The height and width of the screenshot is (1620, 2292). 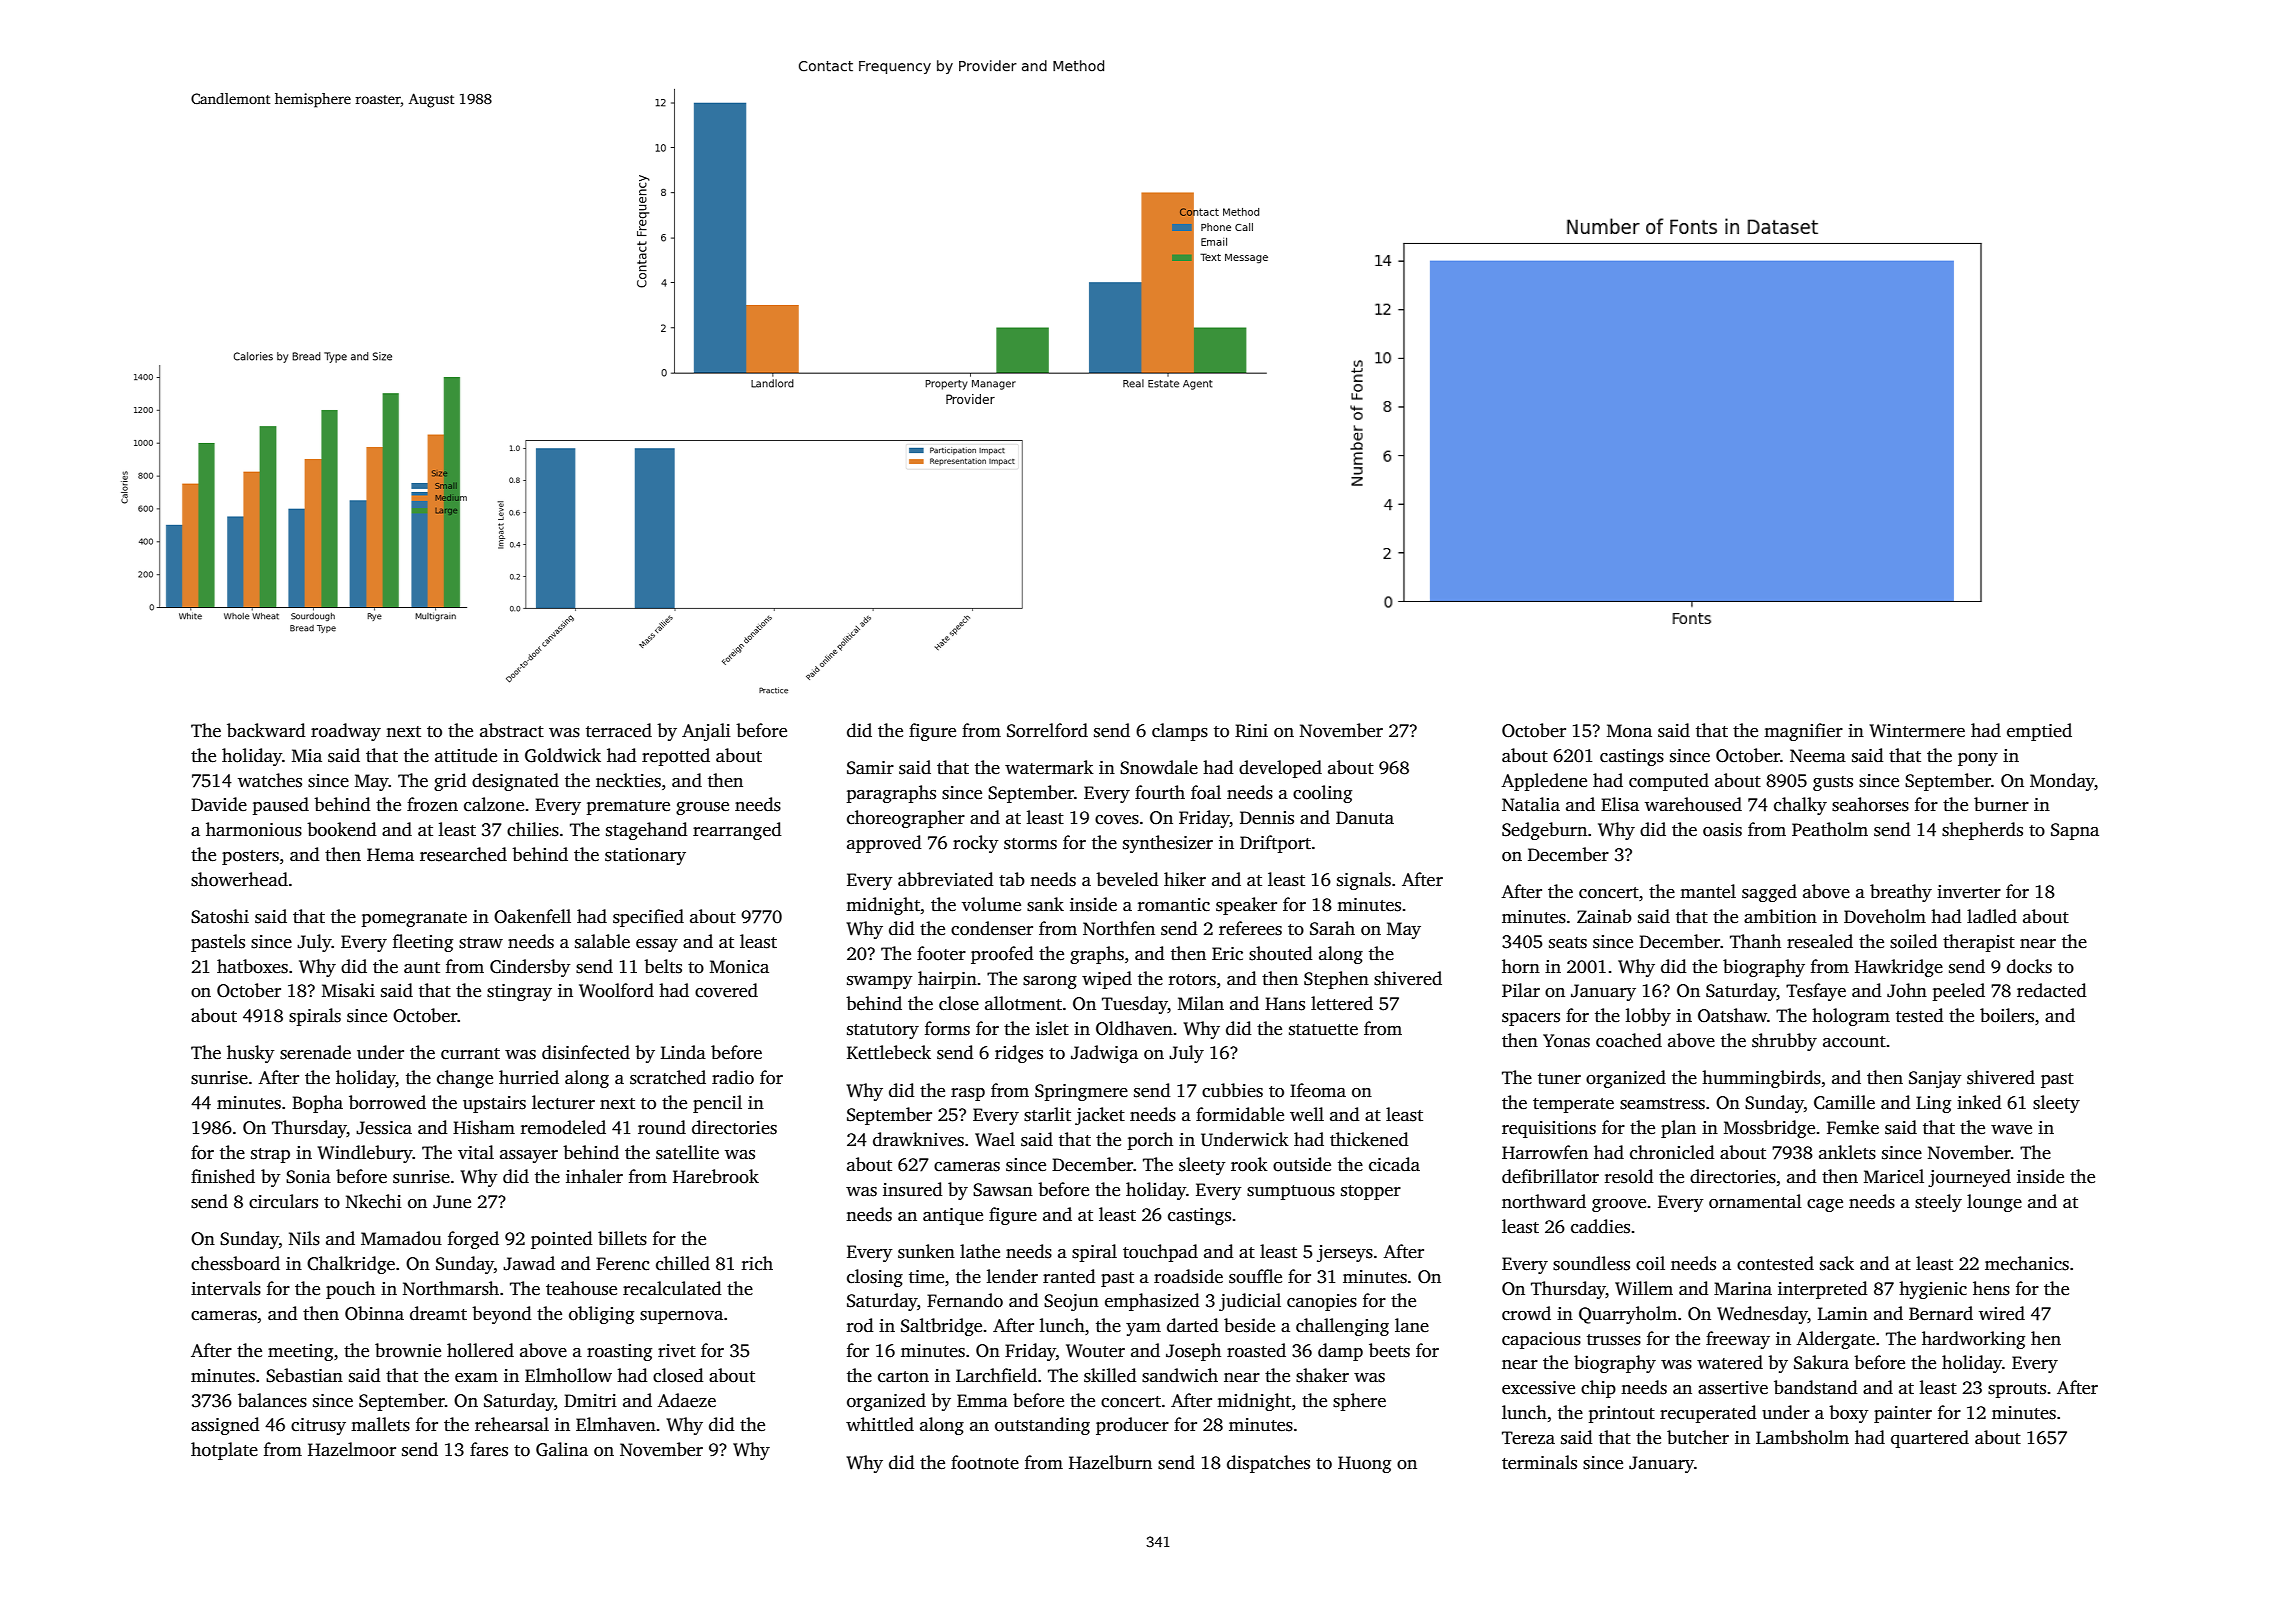 What do you see at coordinates (1267, 818) in the screenshot?
I see `Dennis` at bounding box center [1267, 818].
